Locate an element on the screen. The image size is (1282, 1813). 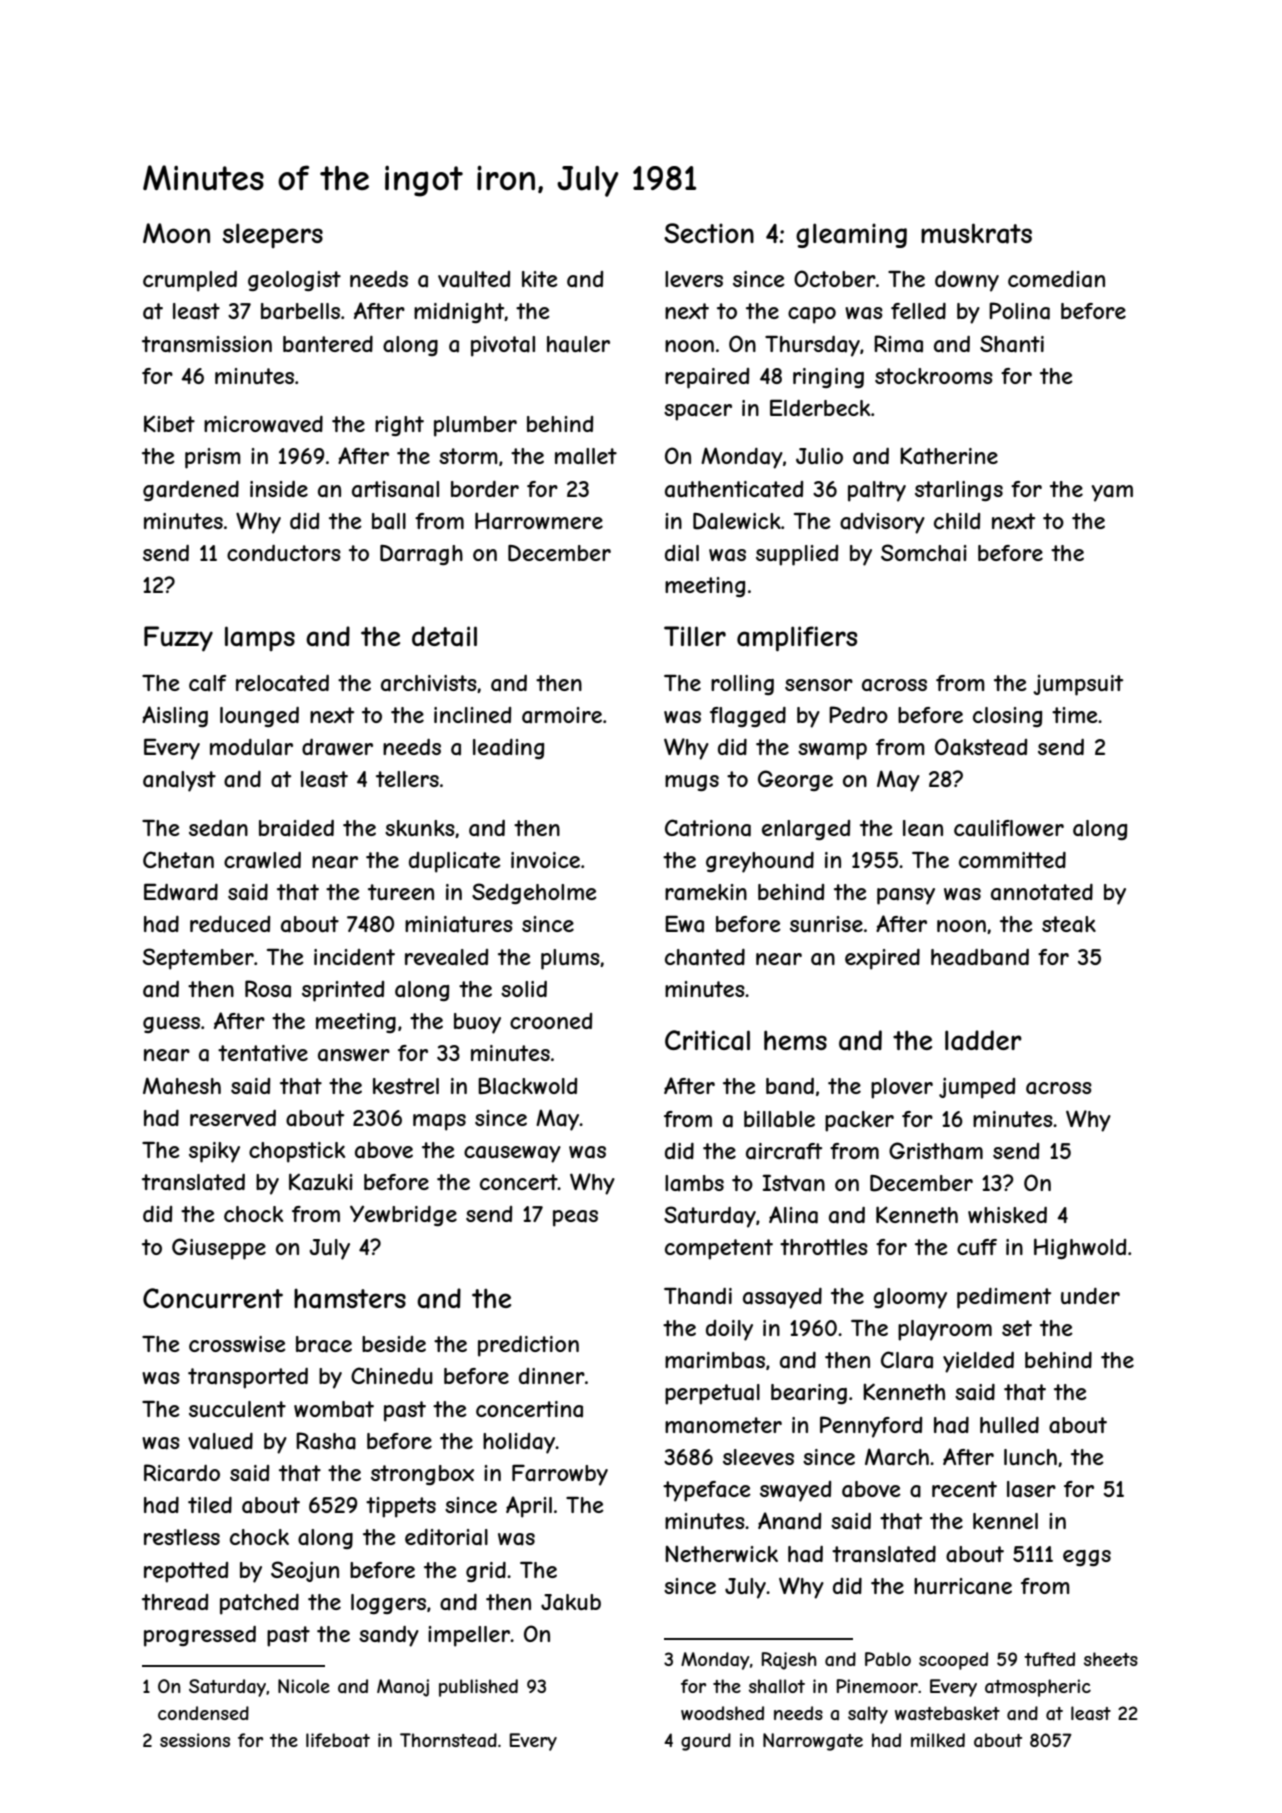
jumpsuit is located at coordinates (1078, 685).
